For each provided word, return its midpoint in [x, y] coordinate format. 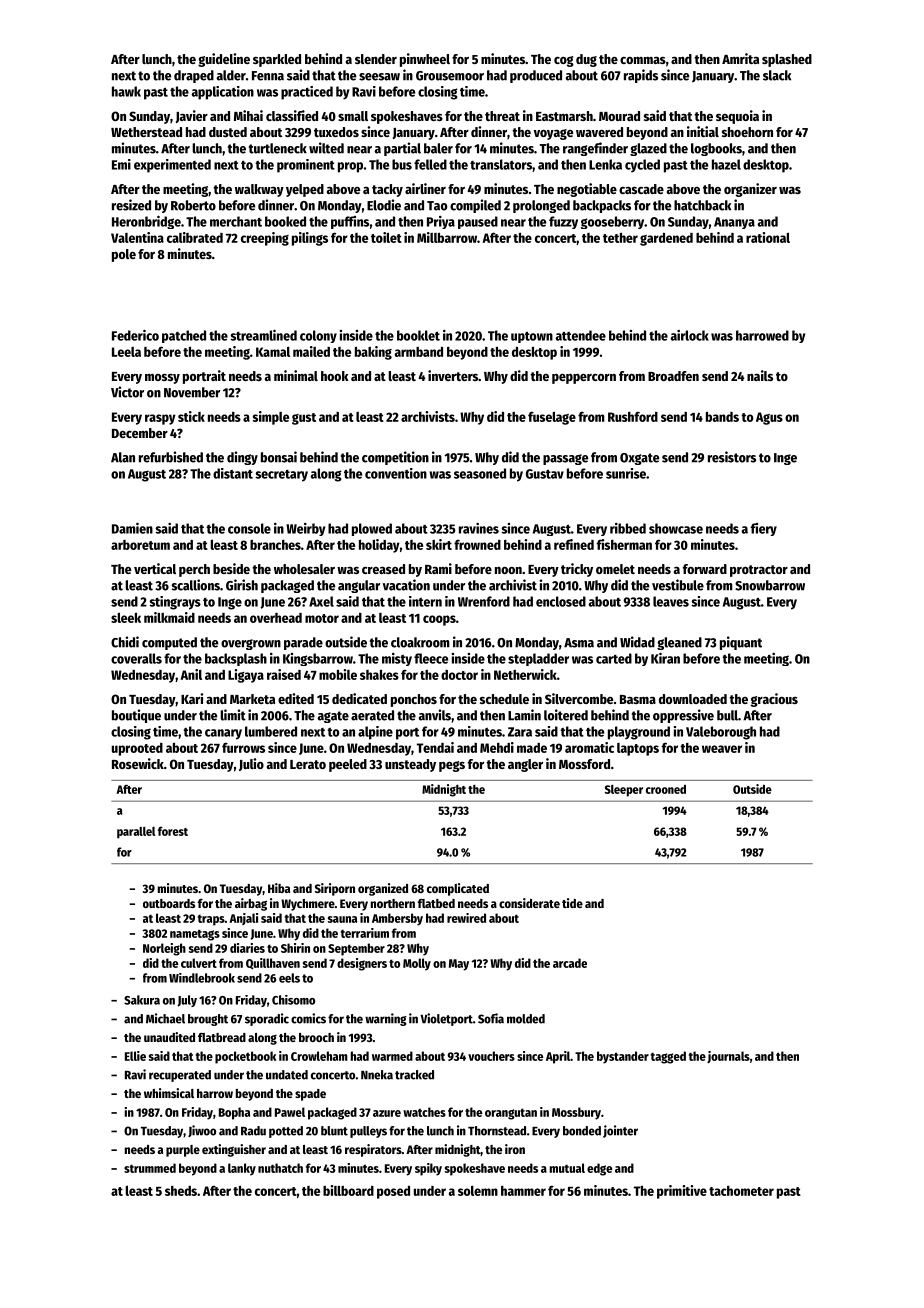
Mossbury [576, 1113]
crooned [666, 789]
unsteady [410, 765]
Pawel [290, 1112]
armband [419, 352]
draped [194, 76]
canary [223, 734]
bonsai [279, 457]
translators [501, 164]
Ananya [734, 223]
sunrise [626, 473]
